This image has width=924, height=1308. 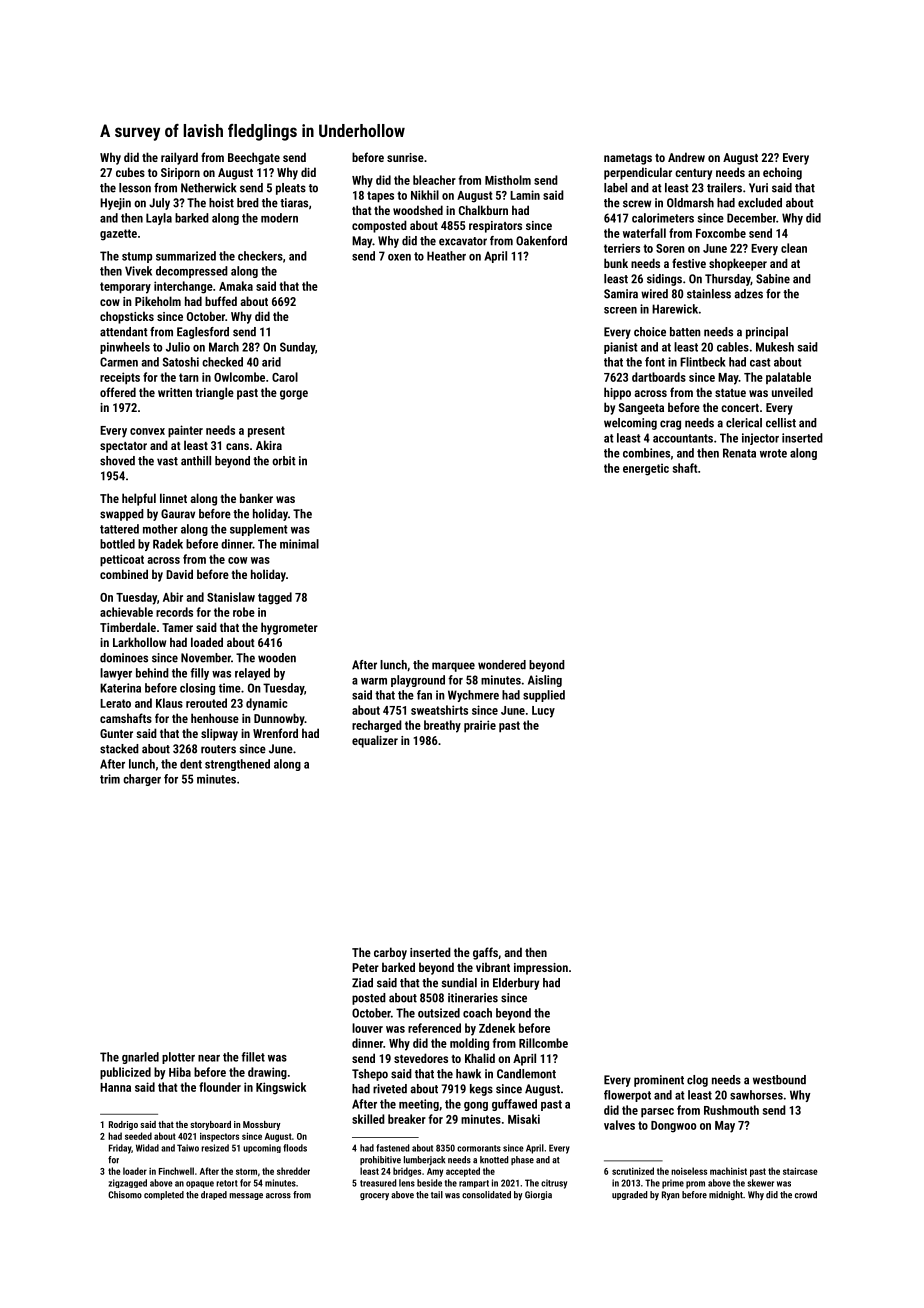 What do you see at coordinates (437, 1195) in the image?
I see `tail` at bounding box center [437, 1195].
